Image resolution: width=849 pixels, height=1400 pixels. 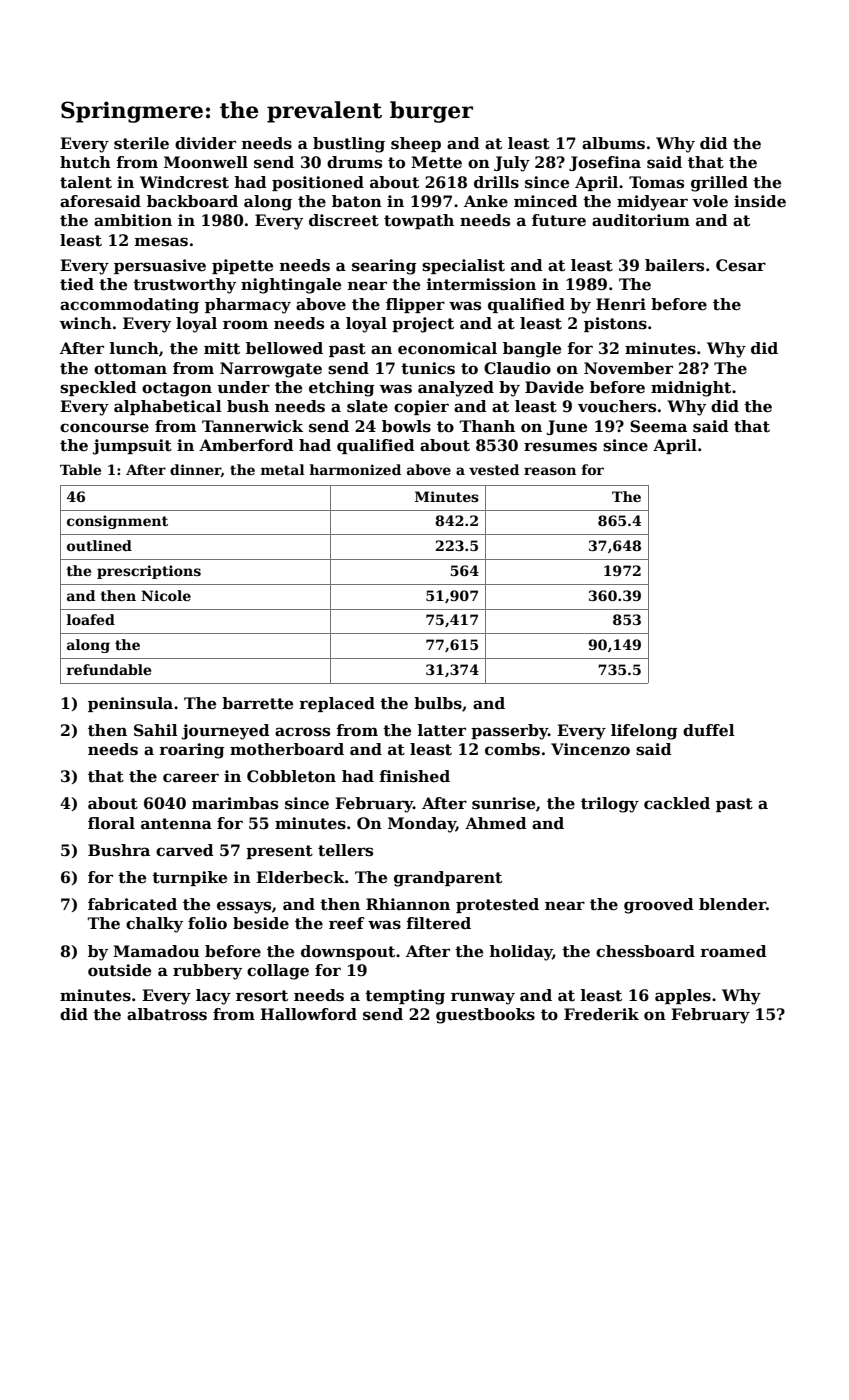 What do you see at coordinates (257, 703) in the page?
I see `barrette` at bounding box center [257, 703].
